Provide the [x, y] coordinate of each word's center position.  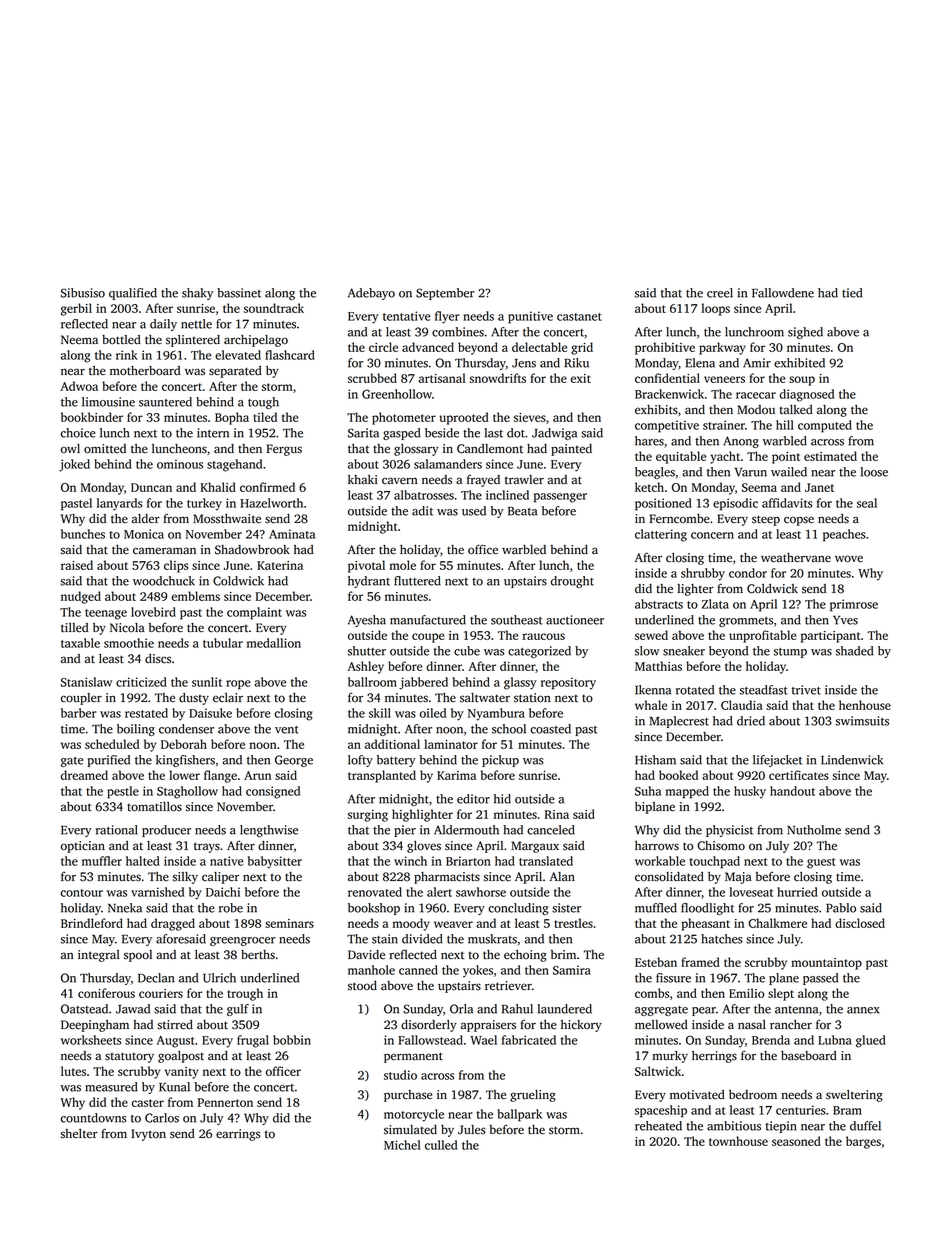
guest [821, 863]
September [445, 294]
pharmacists [447, 878]
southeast [516, 620]
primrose [854, 605]
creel [720, 293]
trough [245, 994]
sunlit [207, 682]
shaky [197, 294]
